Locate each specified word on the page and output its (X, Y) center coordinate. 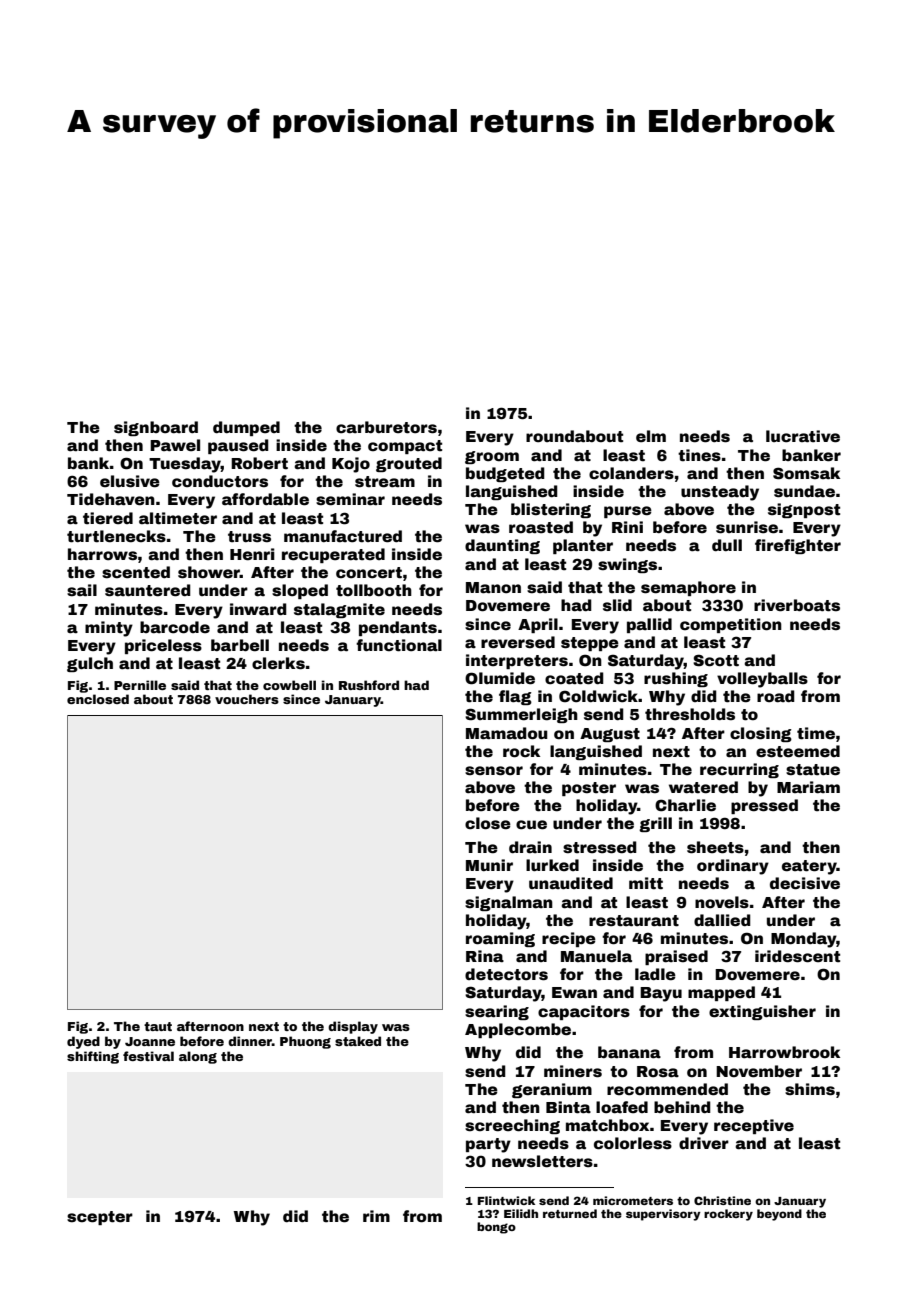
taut (158, 1026)
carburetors (386, 427)
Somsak (806, 473)
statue (813, 770)
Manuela (596, 956)
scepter (100, 1218)
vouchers (247, 699)
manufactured (343, 536)
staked (358, 1041)
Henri (252, 554)
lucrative (803, 436)
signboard (156, 428)
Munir (489, 865)
